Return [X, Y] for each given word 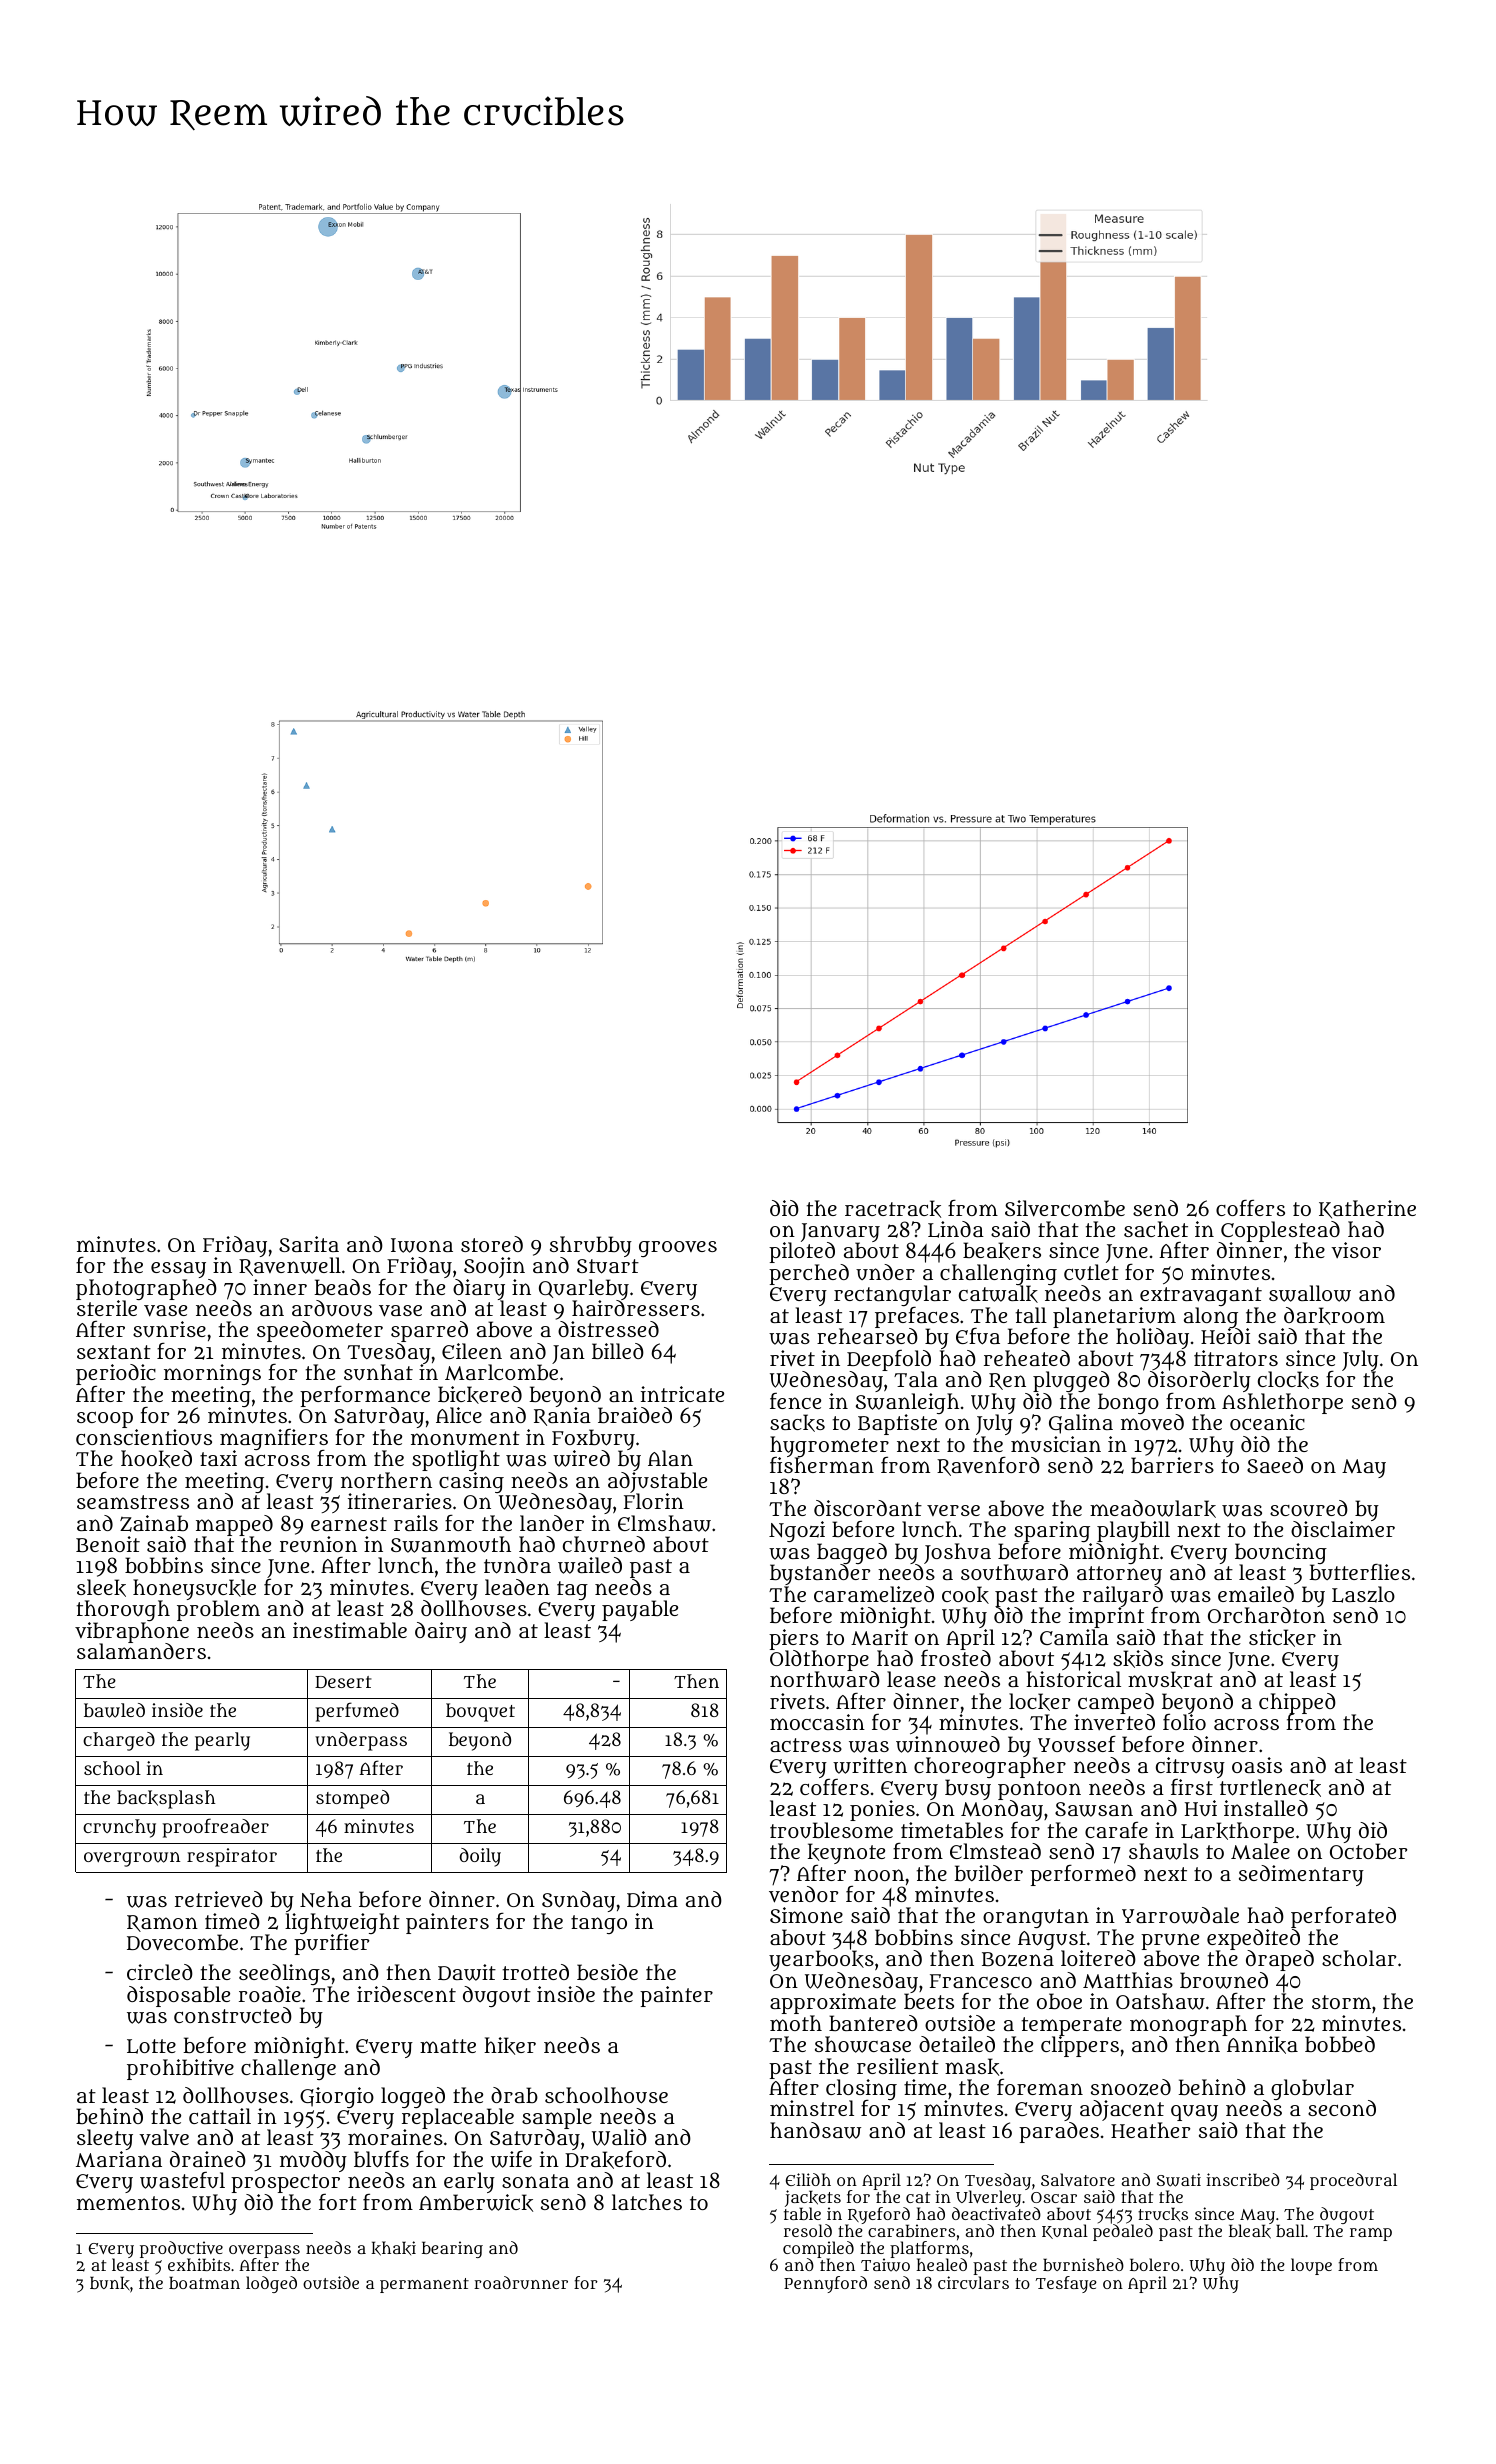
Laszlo [1363, 1594]
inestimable [350, 1630]
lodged [271, 2284]
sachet [1156, 1229]
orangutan [1036, 1918]
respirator [232, 1857]
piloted [802, 1253]
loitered [1098, 1958]
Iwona [422, 1245]
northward [825, 1680]
